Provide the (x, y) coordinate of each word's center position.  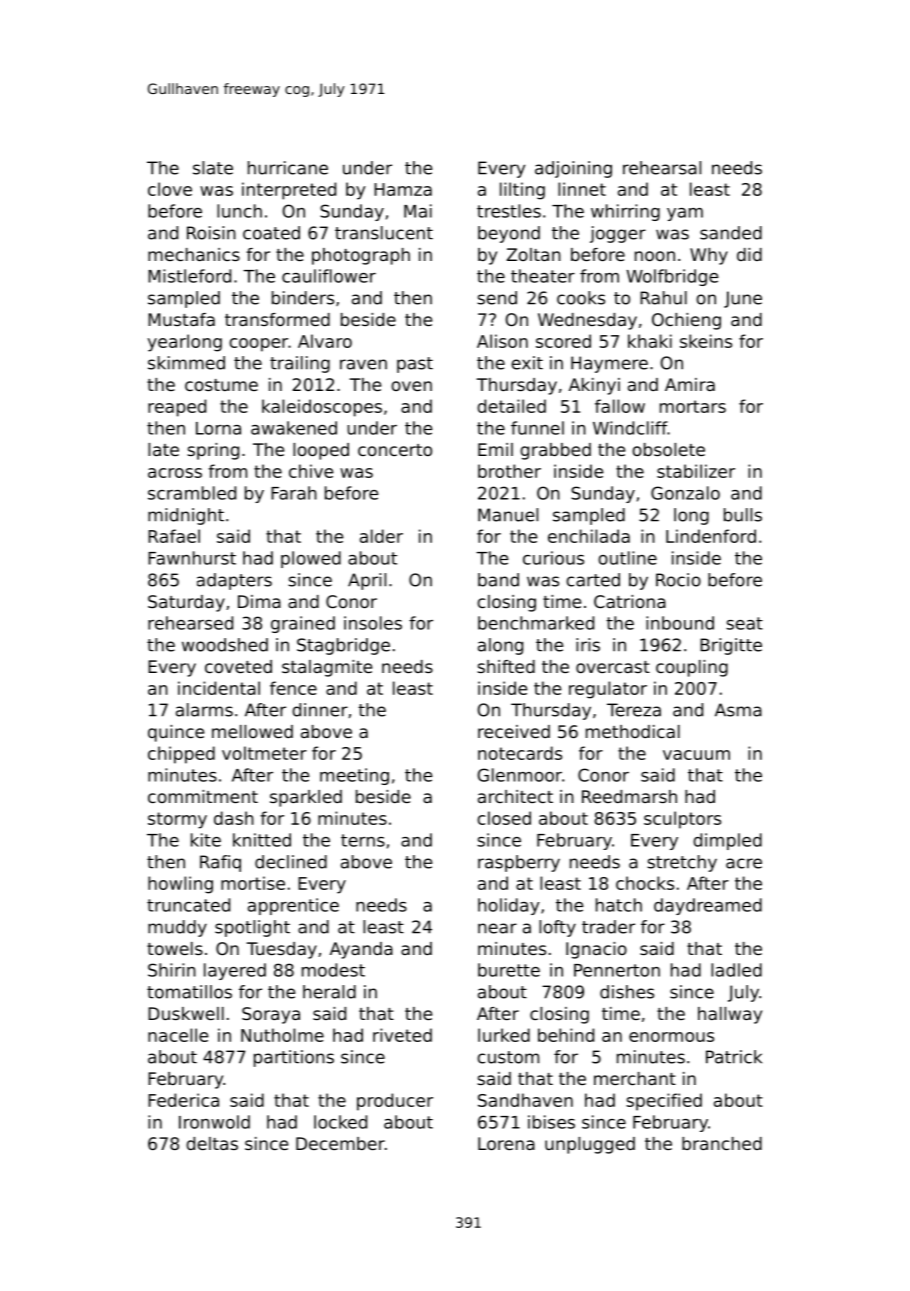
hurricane (288, 168)
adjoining (573, 169)
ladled (736, 970)
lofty (557, 928)
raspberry (519, 863)
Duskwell (186, 1013)
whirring (625, 212)
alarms (204, 710)
